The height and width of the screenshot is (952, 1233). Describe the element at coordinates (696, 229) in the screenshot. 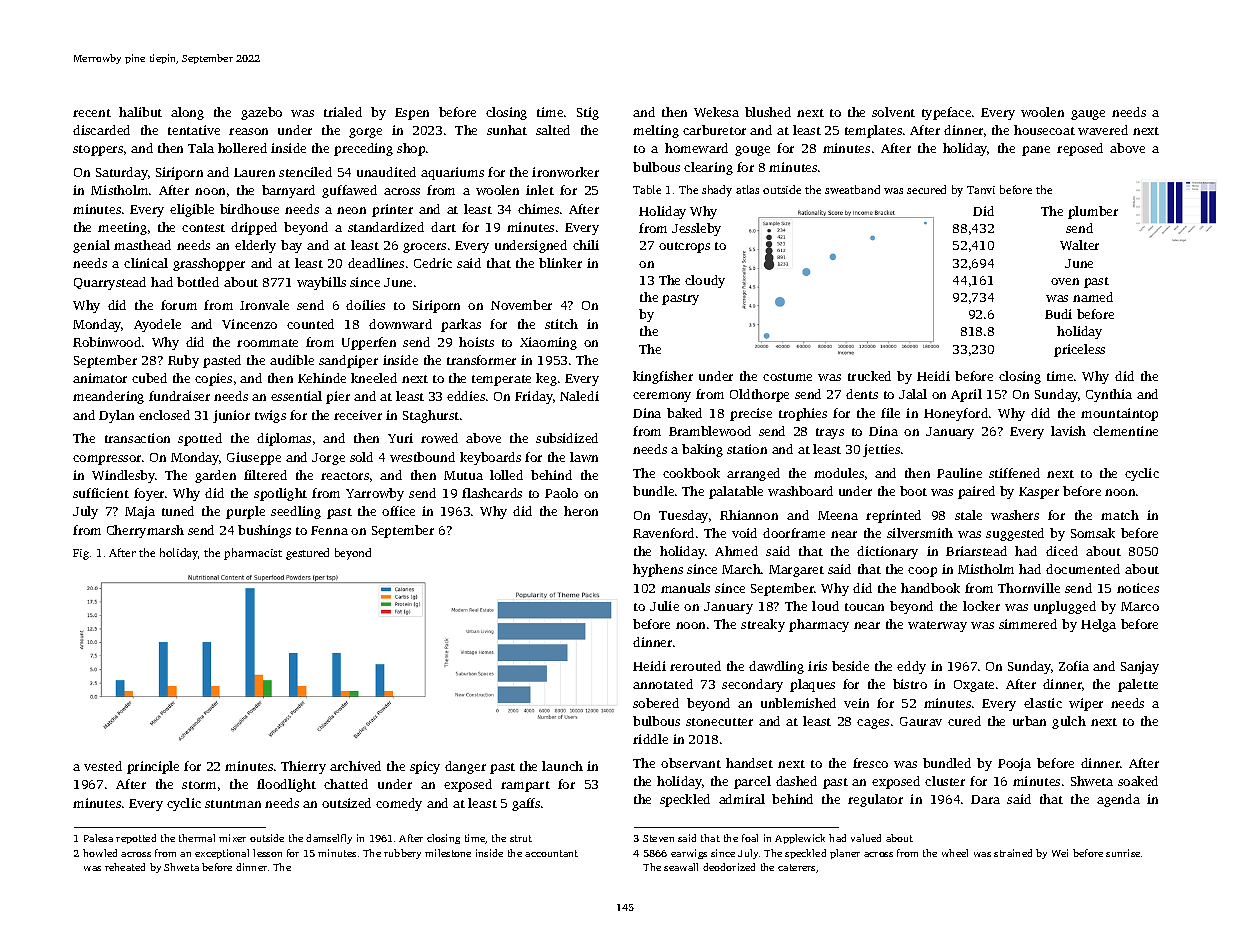

I see `Jessleby` at that location.
